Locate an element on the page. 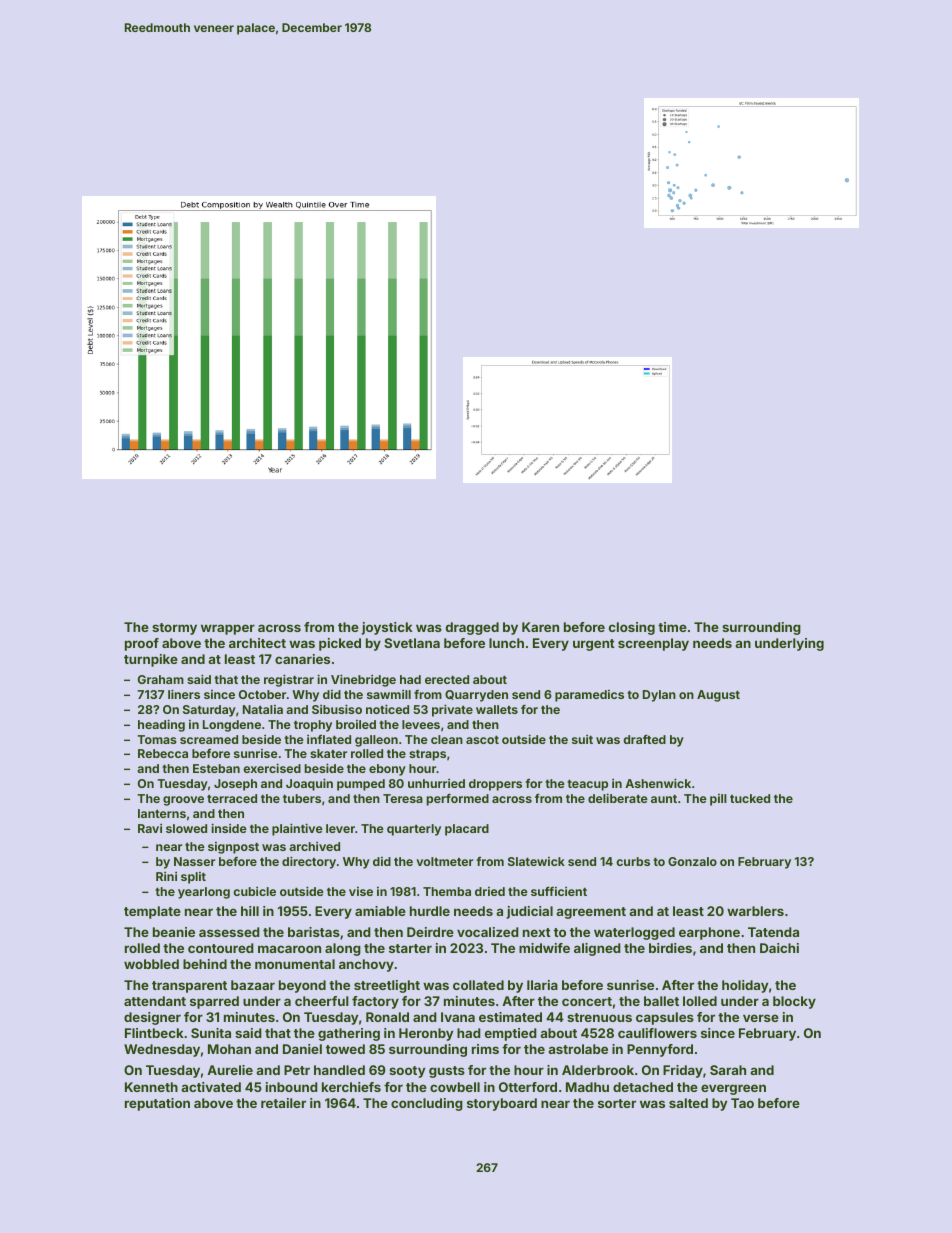 This page has height=1233, width=952. Dylan is located at coordinates (659, 696).
